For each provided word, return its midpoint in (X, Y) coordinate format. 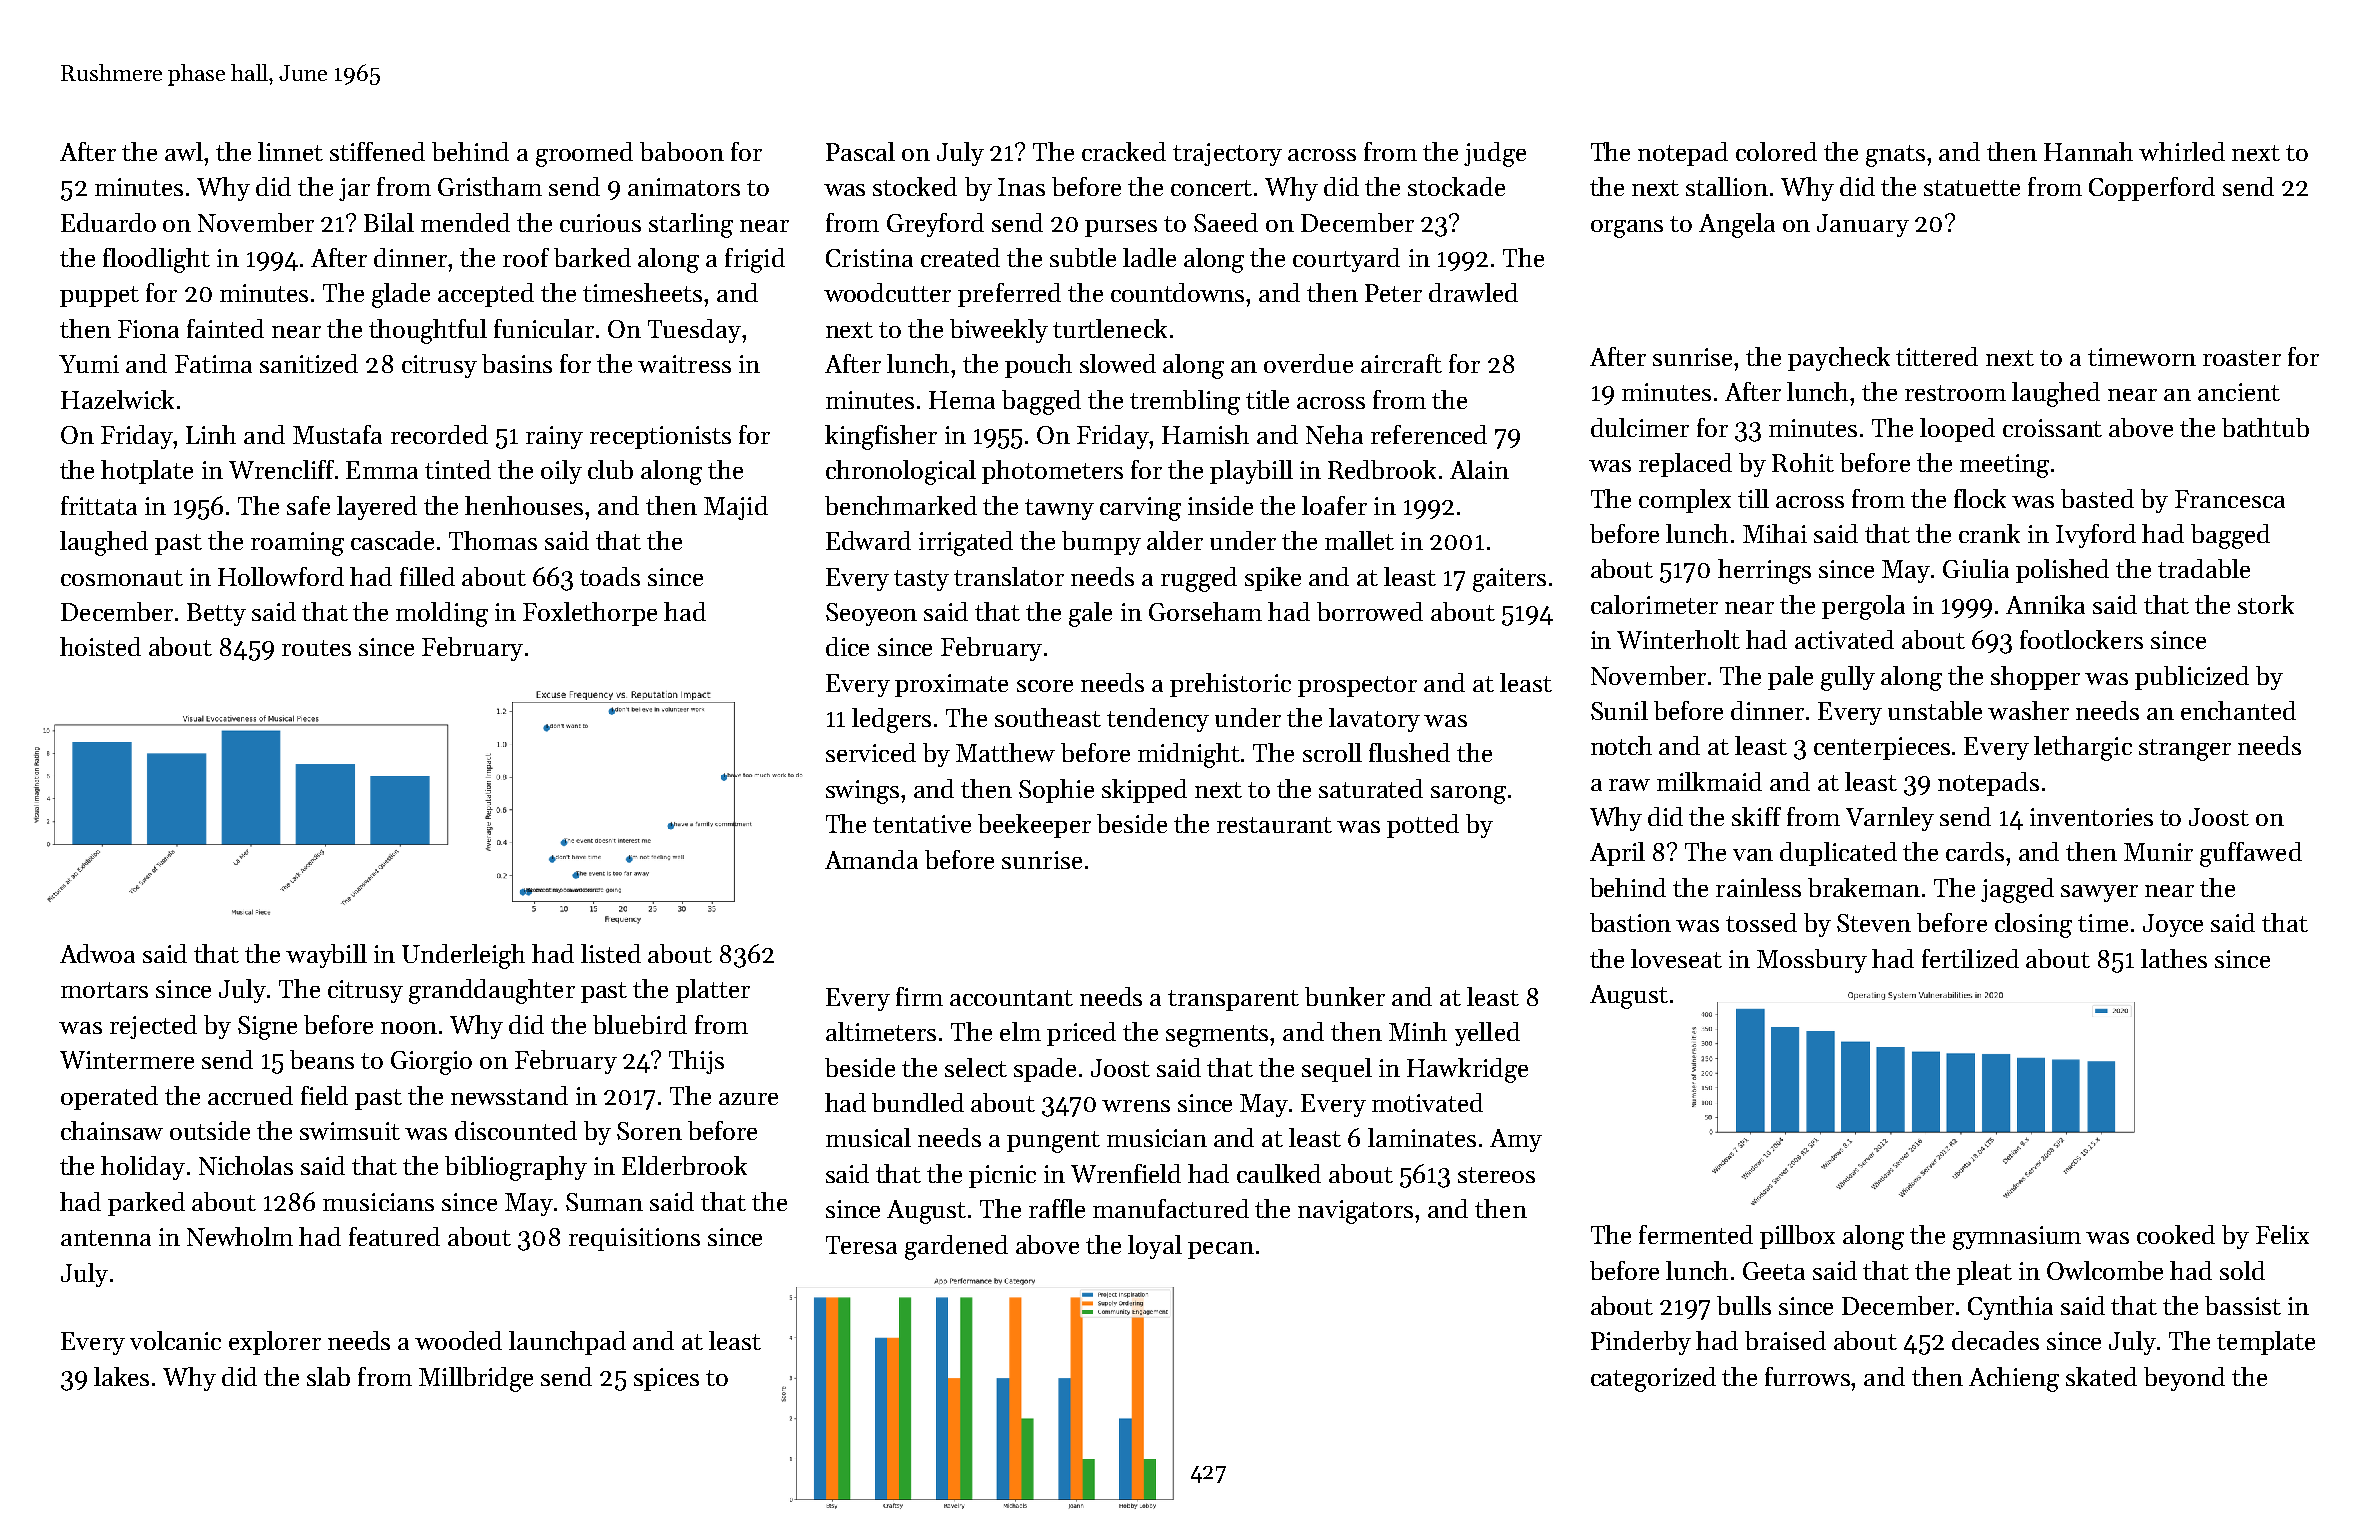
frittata (99, 505)
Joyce (2173, 925)
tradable (2204, 568)
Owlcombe (2105, 1270)
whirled (2182, 151)
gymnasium (2017, 1238)
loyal (1155, 1247)
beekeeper (1034, 826)
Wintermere (127, 1060)
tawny (1059, 509)
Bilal (389, 222)
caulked (1279, 1173)
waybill (326, 956)
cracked (1124, 151)
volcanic (175, 1340)
